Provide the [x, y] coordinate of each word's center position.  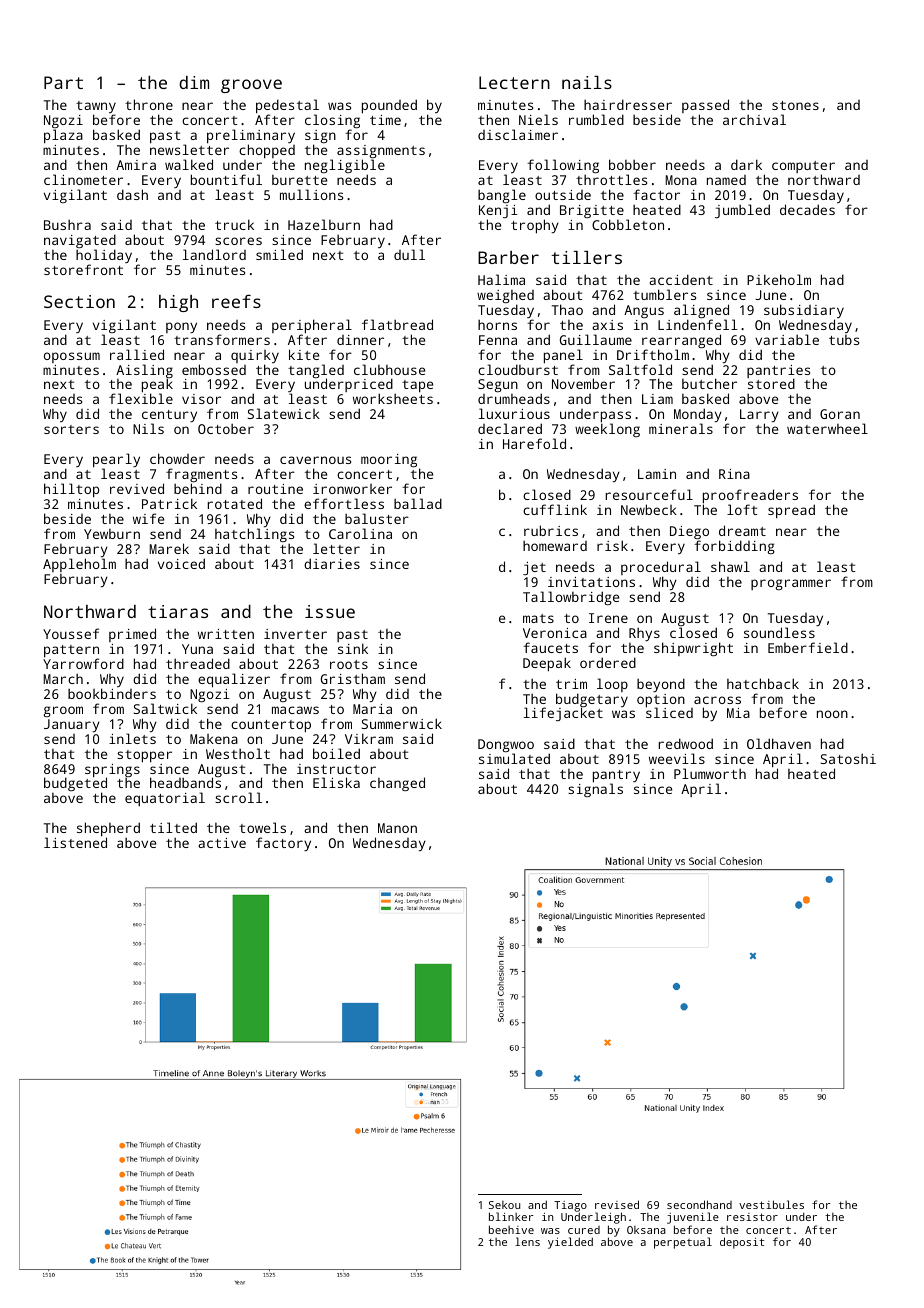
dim [194, 82]
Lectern [514, 82]
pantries [778, 372]
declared [510, 428]
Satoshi [848, 758]
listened [75, 843]
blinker [511, 1216]
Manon [397, 828]
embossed [214, 369]
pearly [116, 461]
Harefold [534, 443]
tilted [173, 827]
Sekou [504, 1205]
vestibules [771, 1204]
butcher [709, 383]
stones [795, 105]
